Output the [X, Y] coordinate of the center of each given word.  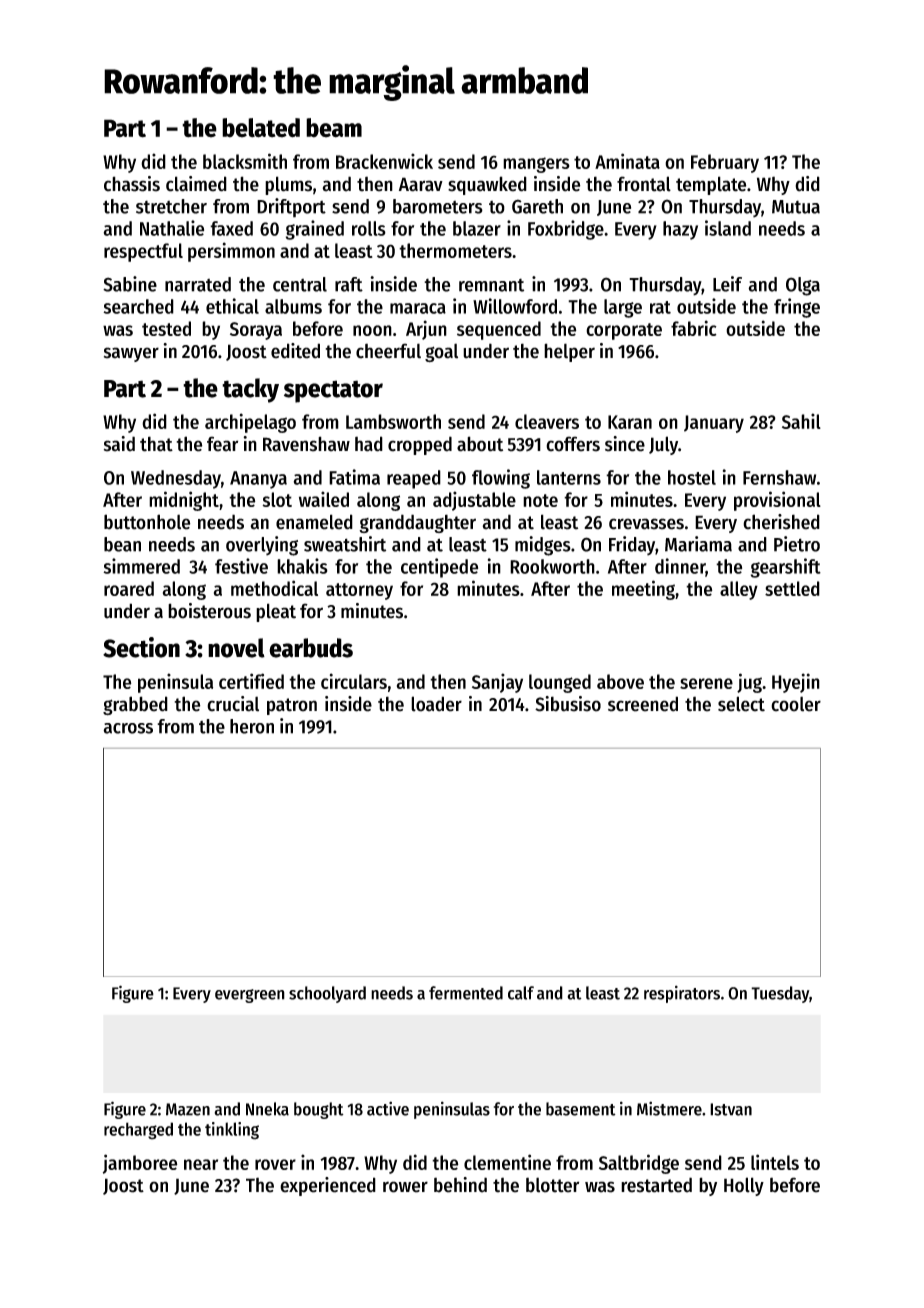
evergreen [250, 996]
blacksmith [245, 161]
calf [521, 993]
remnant [491, 285]
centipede [439, 568]
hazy [680, 230]
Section [141, 647]
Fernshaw [779, 477]
